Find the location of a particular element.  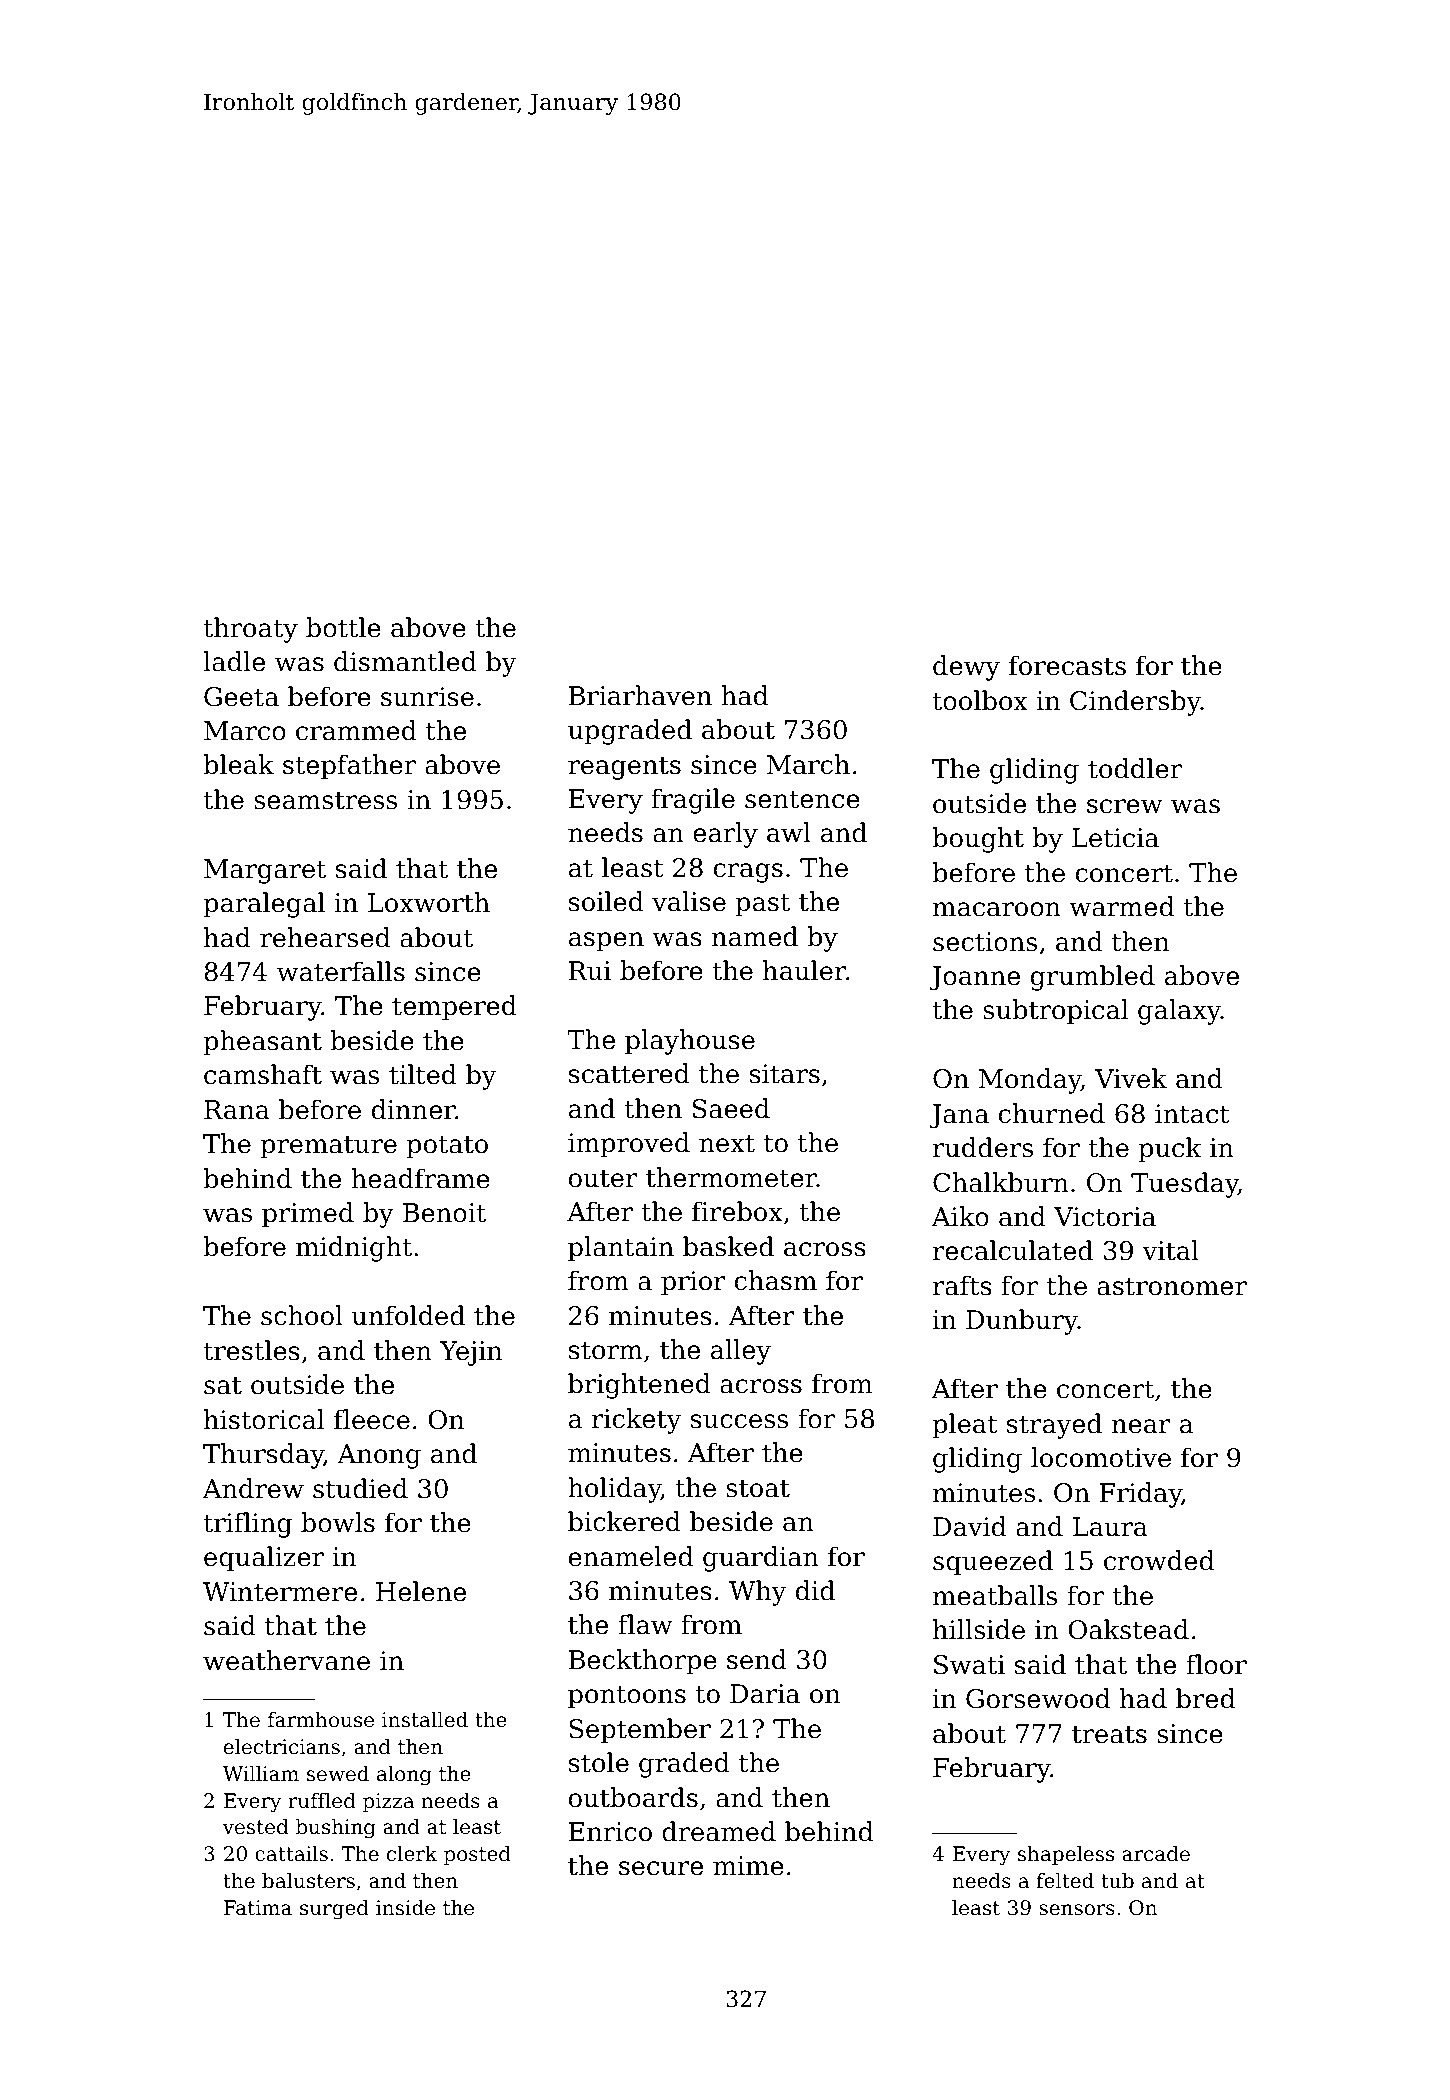

Loxworth is located at coordinates (429, 902).
